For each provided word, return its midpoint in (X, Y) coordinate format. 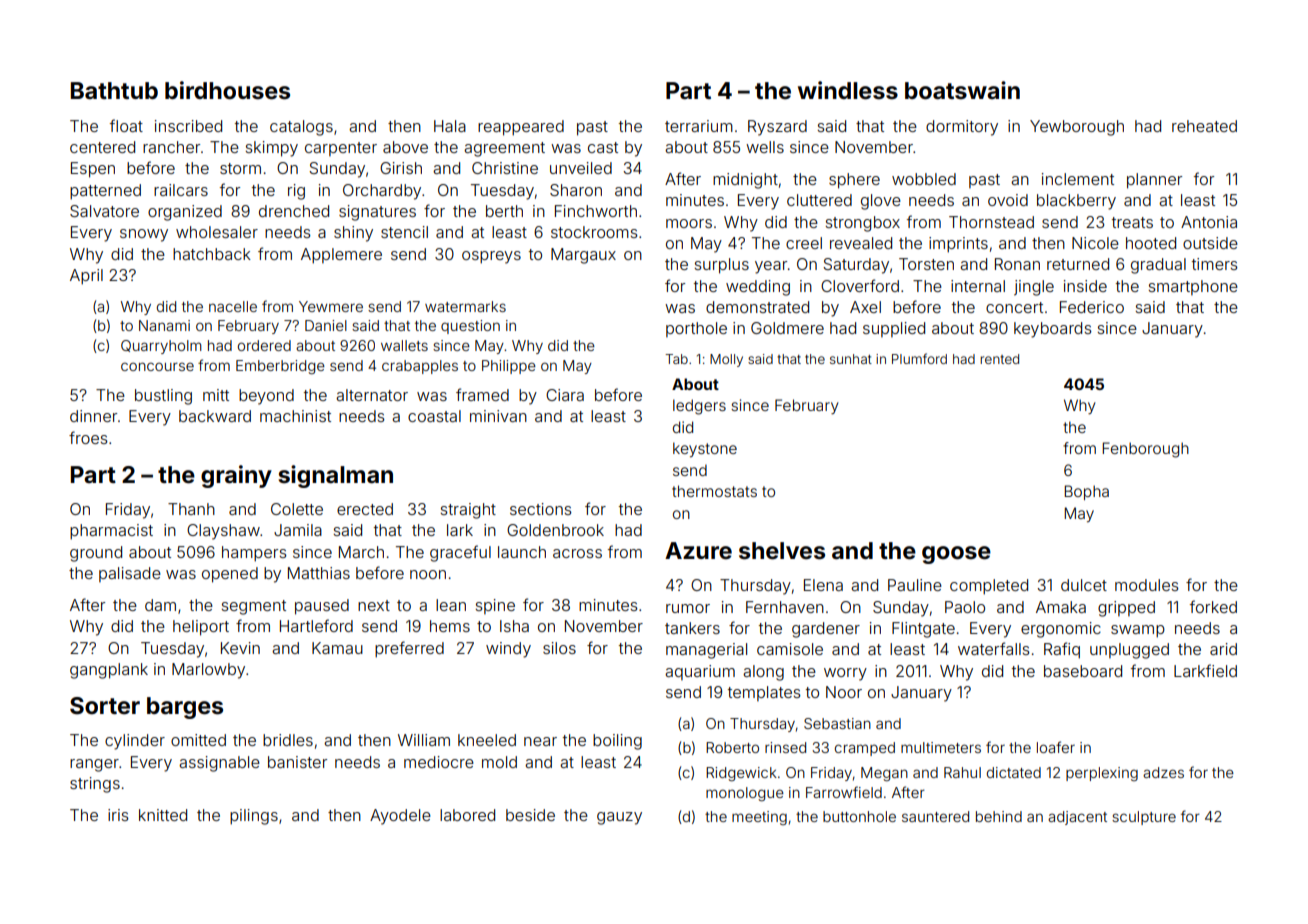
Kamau (337, 648)
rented (999, 359)
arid (1223, 649)
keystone (705, 449)
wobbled (924, 179)
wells (765, 147)
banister (297, 762)
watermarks (465, 306)
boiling (617, 742)
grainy (236, 476)
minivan (498, 416)
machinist (295, 416)
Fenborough (1145, 450)
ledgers (699, 407)
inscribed (188, 126)
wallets (404, 345)
